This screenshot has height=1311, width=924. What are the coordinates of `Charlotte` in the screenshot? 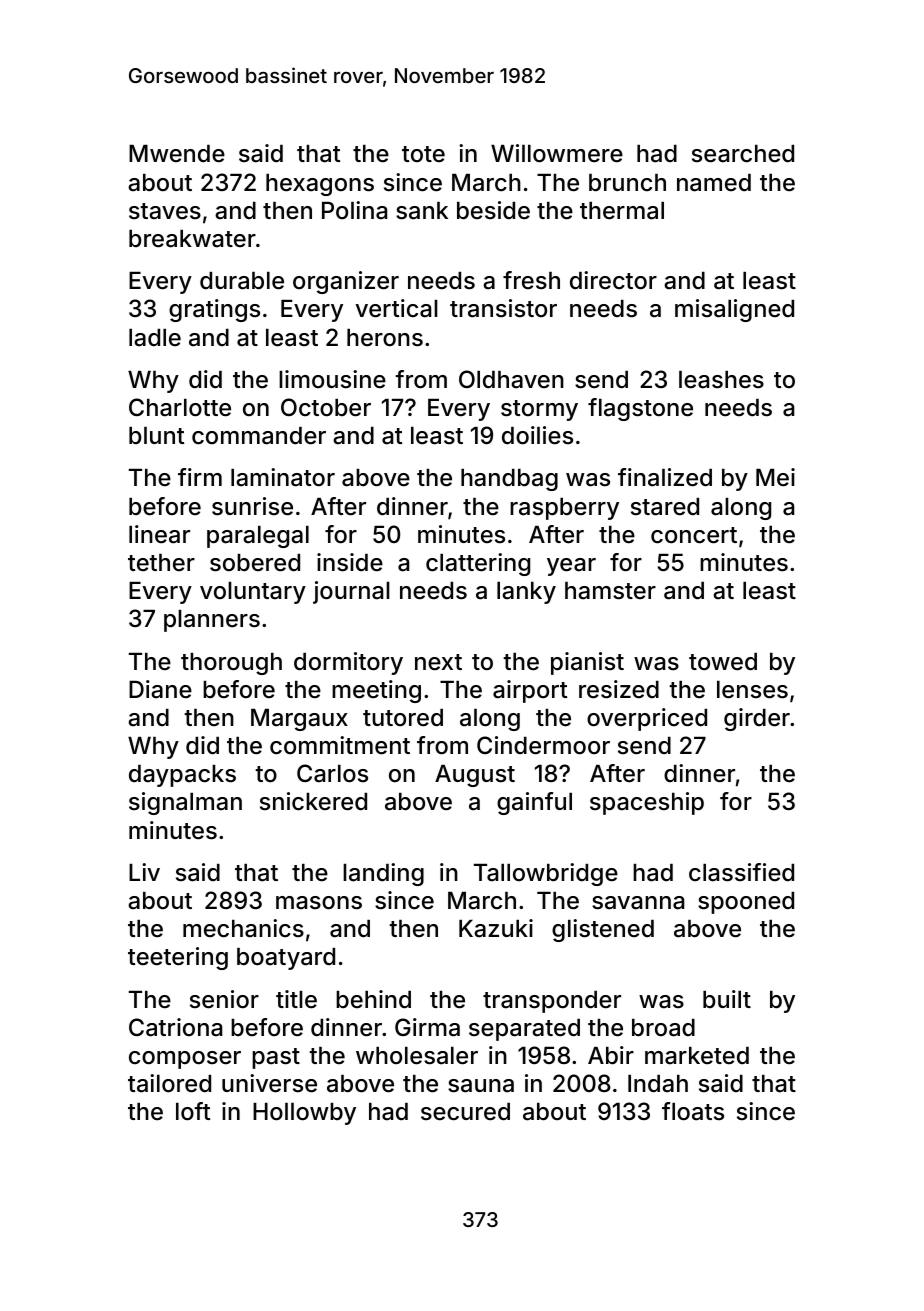 It's located at (180, 407).
